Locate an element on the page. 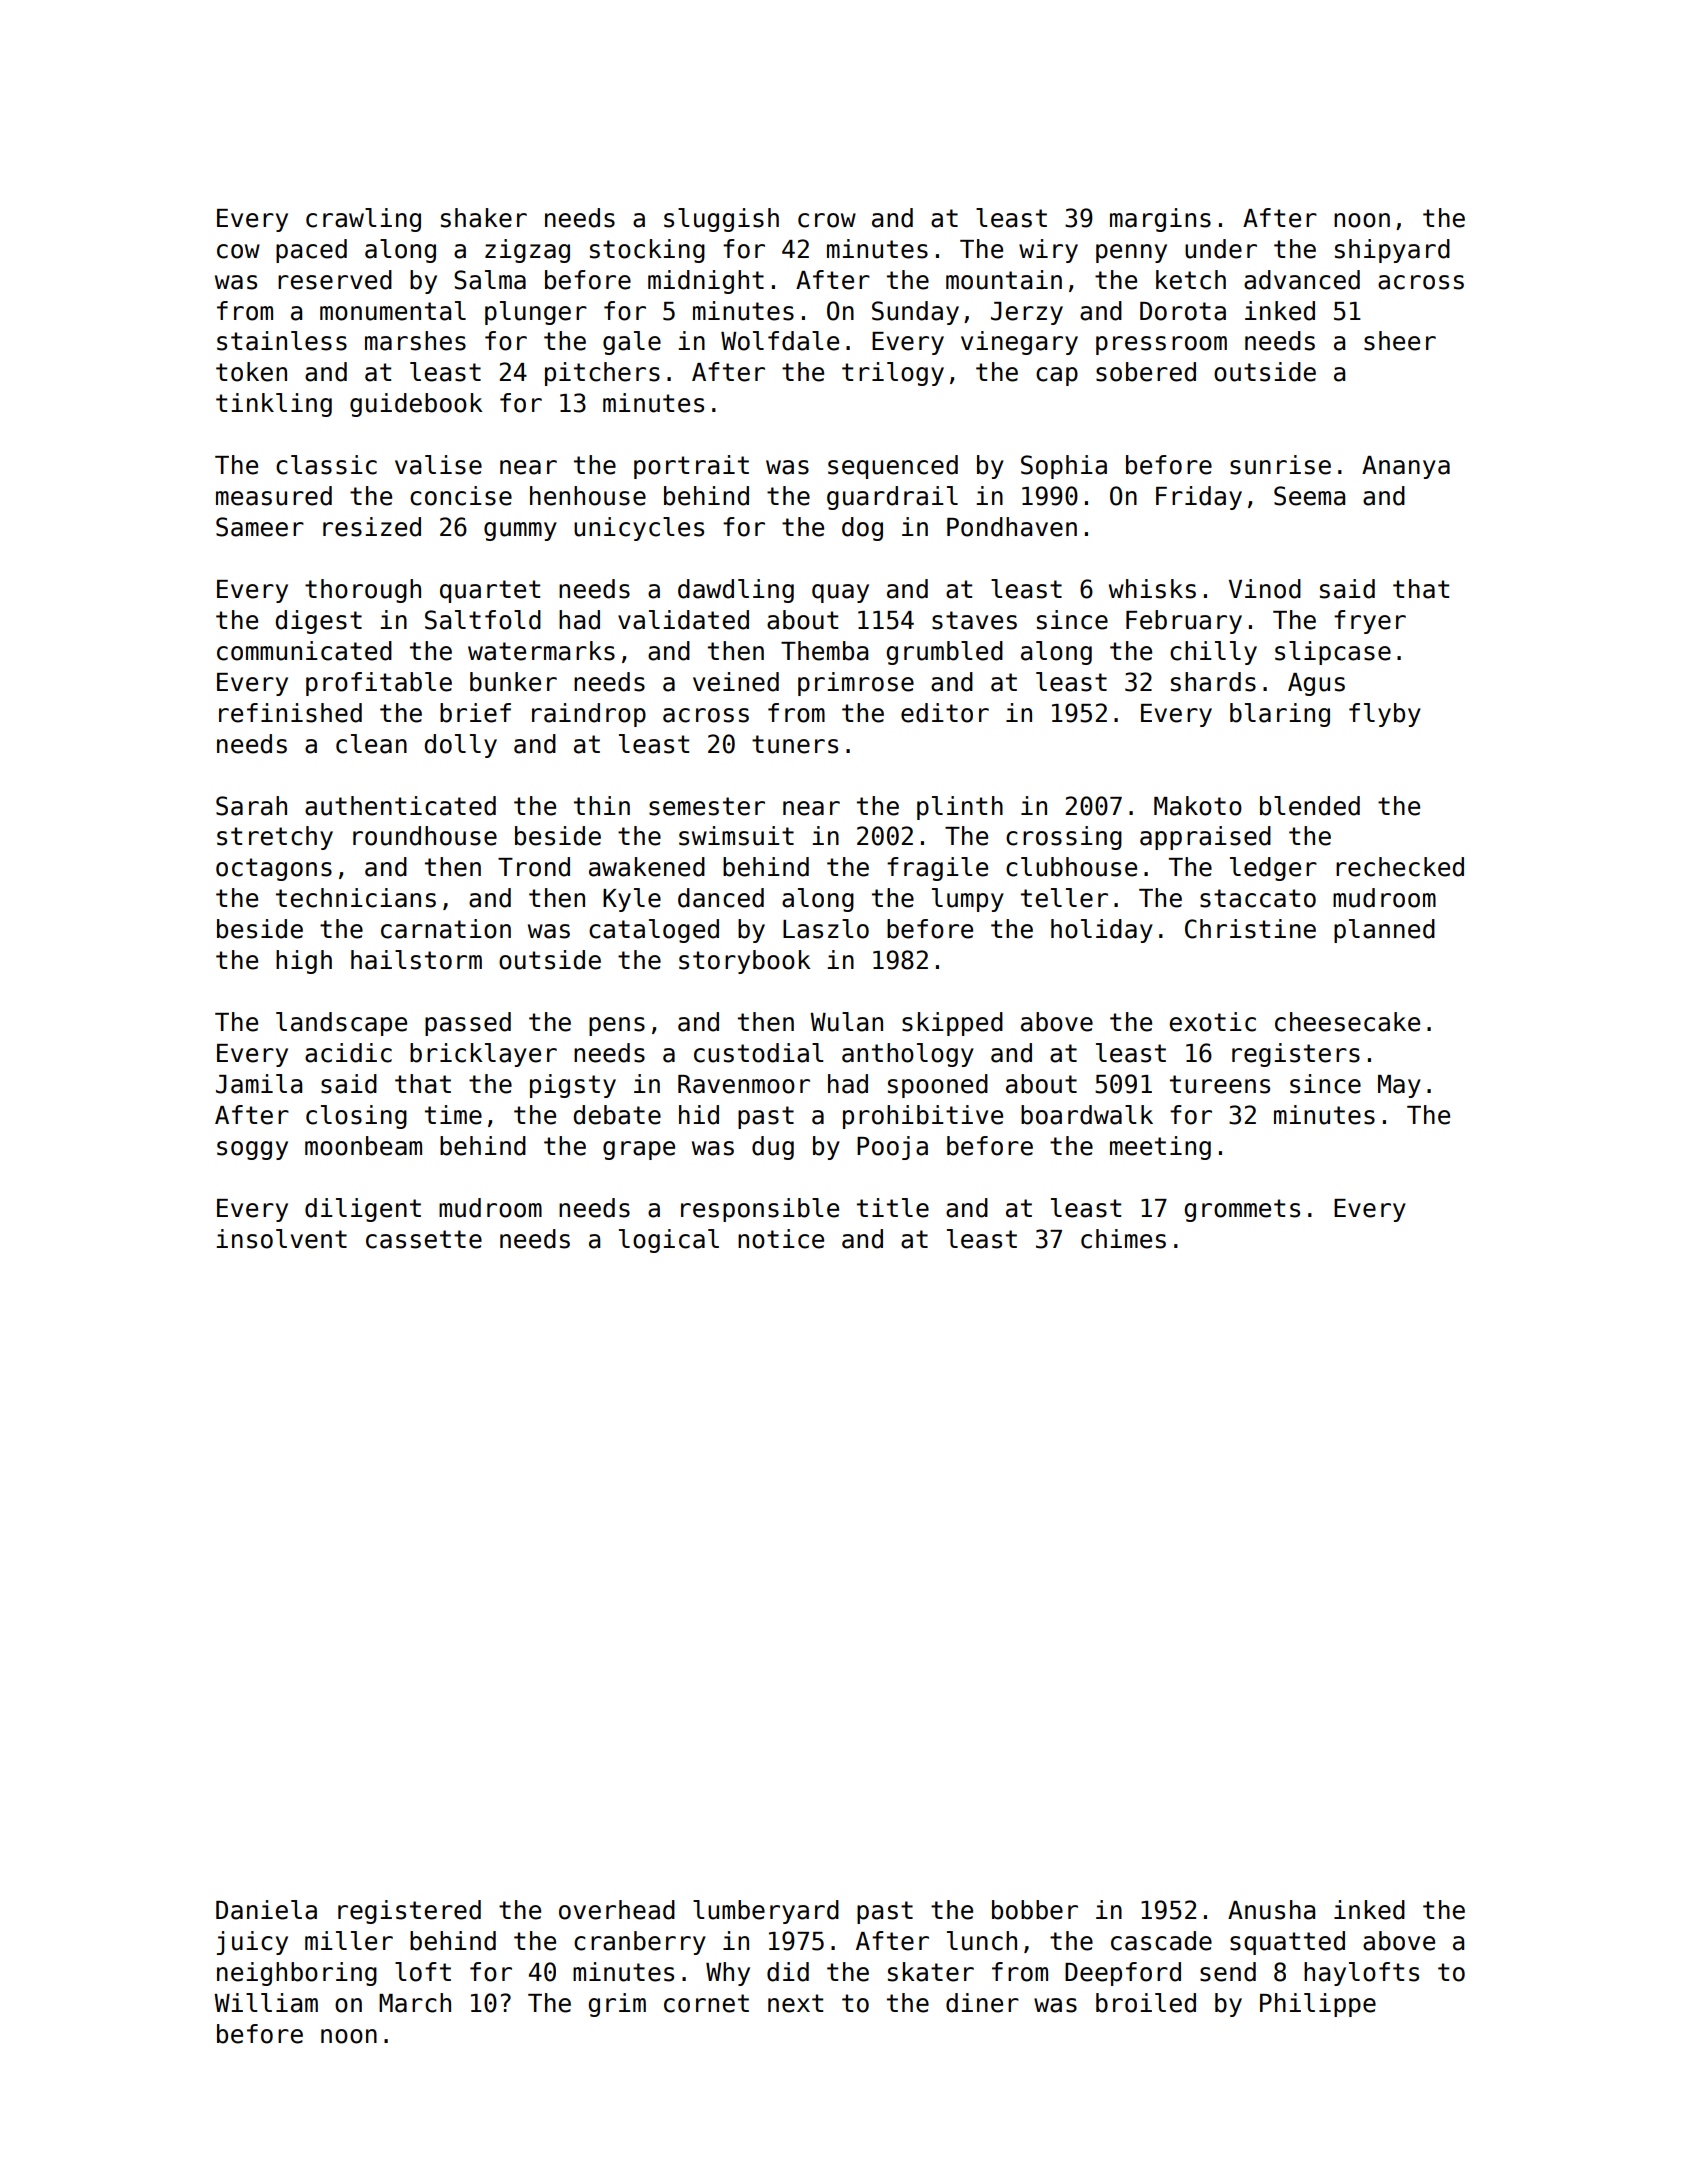 Image resolution: width=1683 pixels, height=2178 pixels. overhead is located at coordinates (617, 1910).
